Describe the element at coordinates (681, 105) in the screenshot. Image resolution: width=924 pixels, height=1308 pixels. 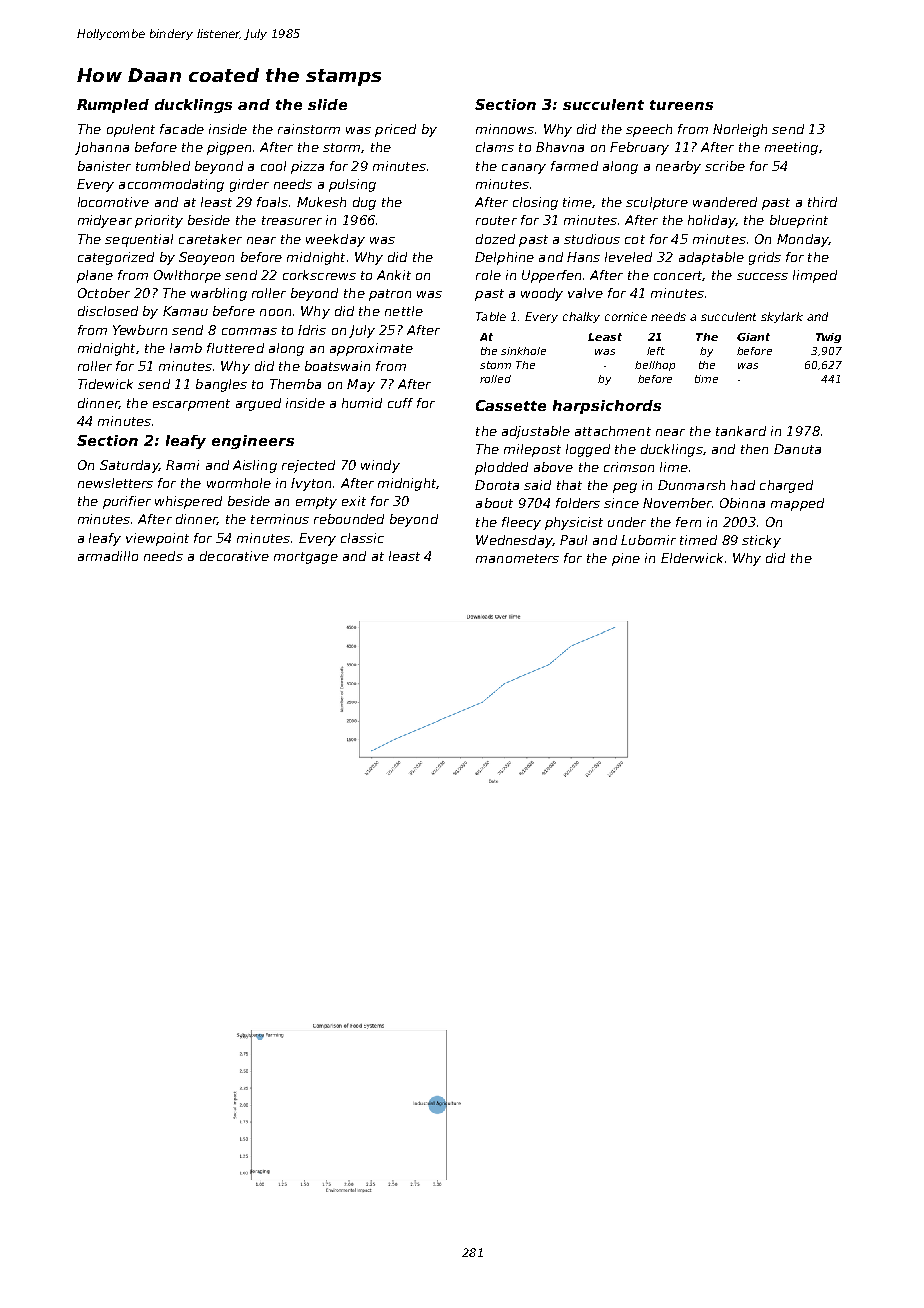
I see `tureens` at that location.
